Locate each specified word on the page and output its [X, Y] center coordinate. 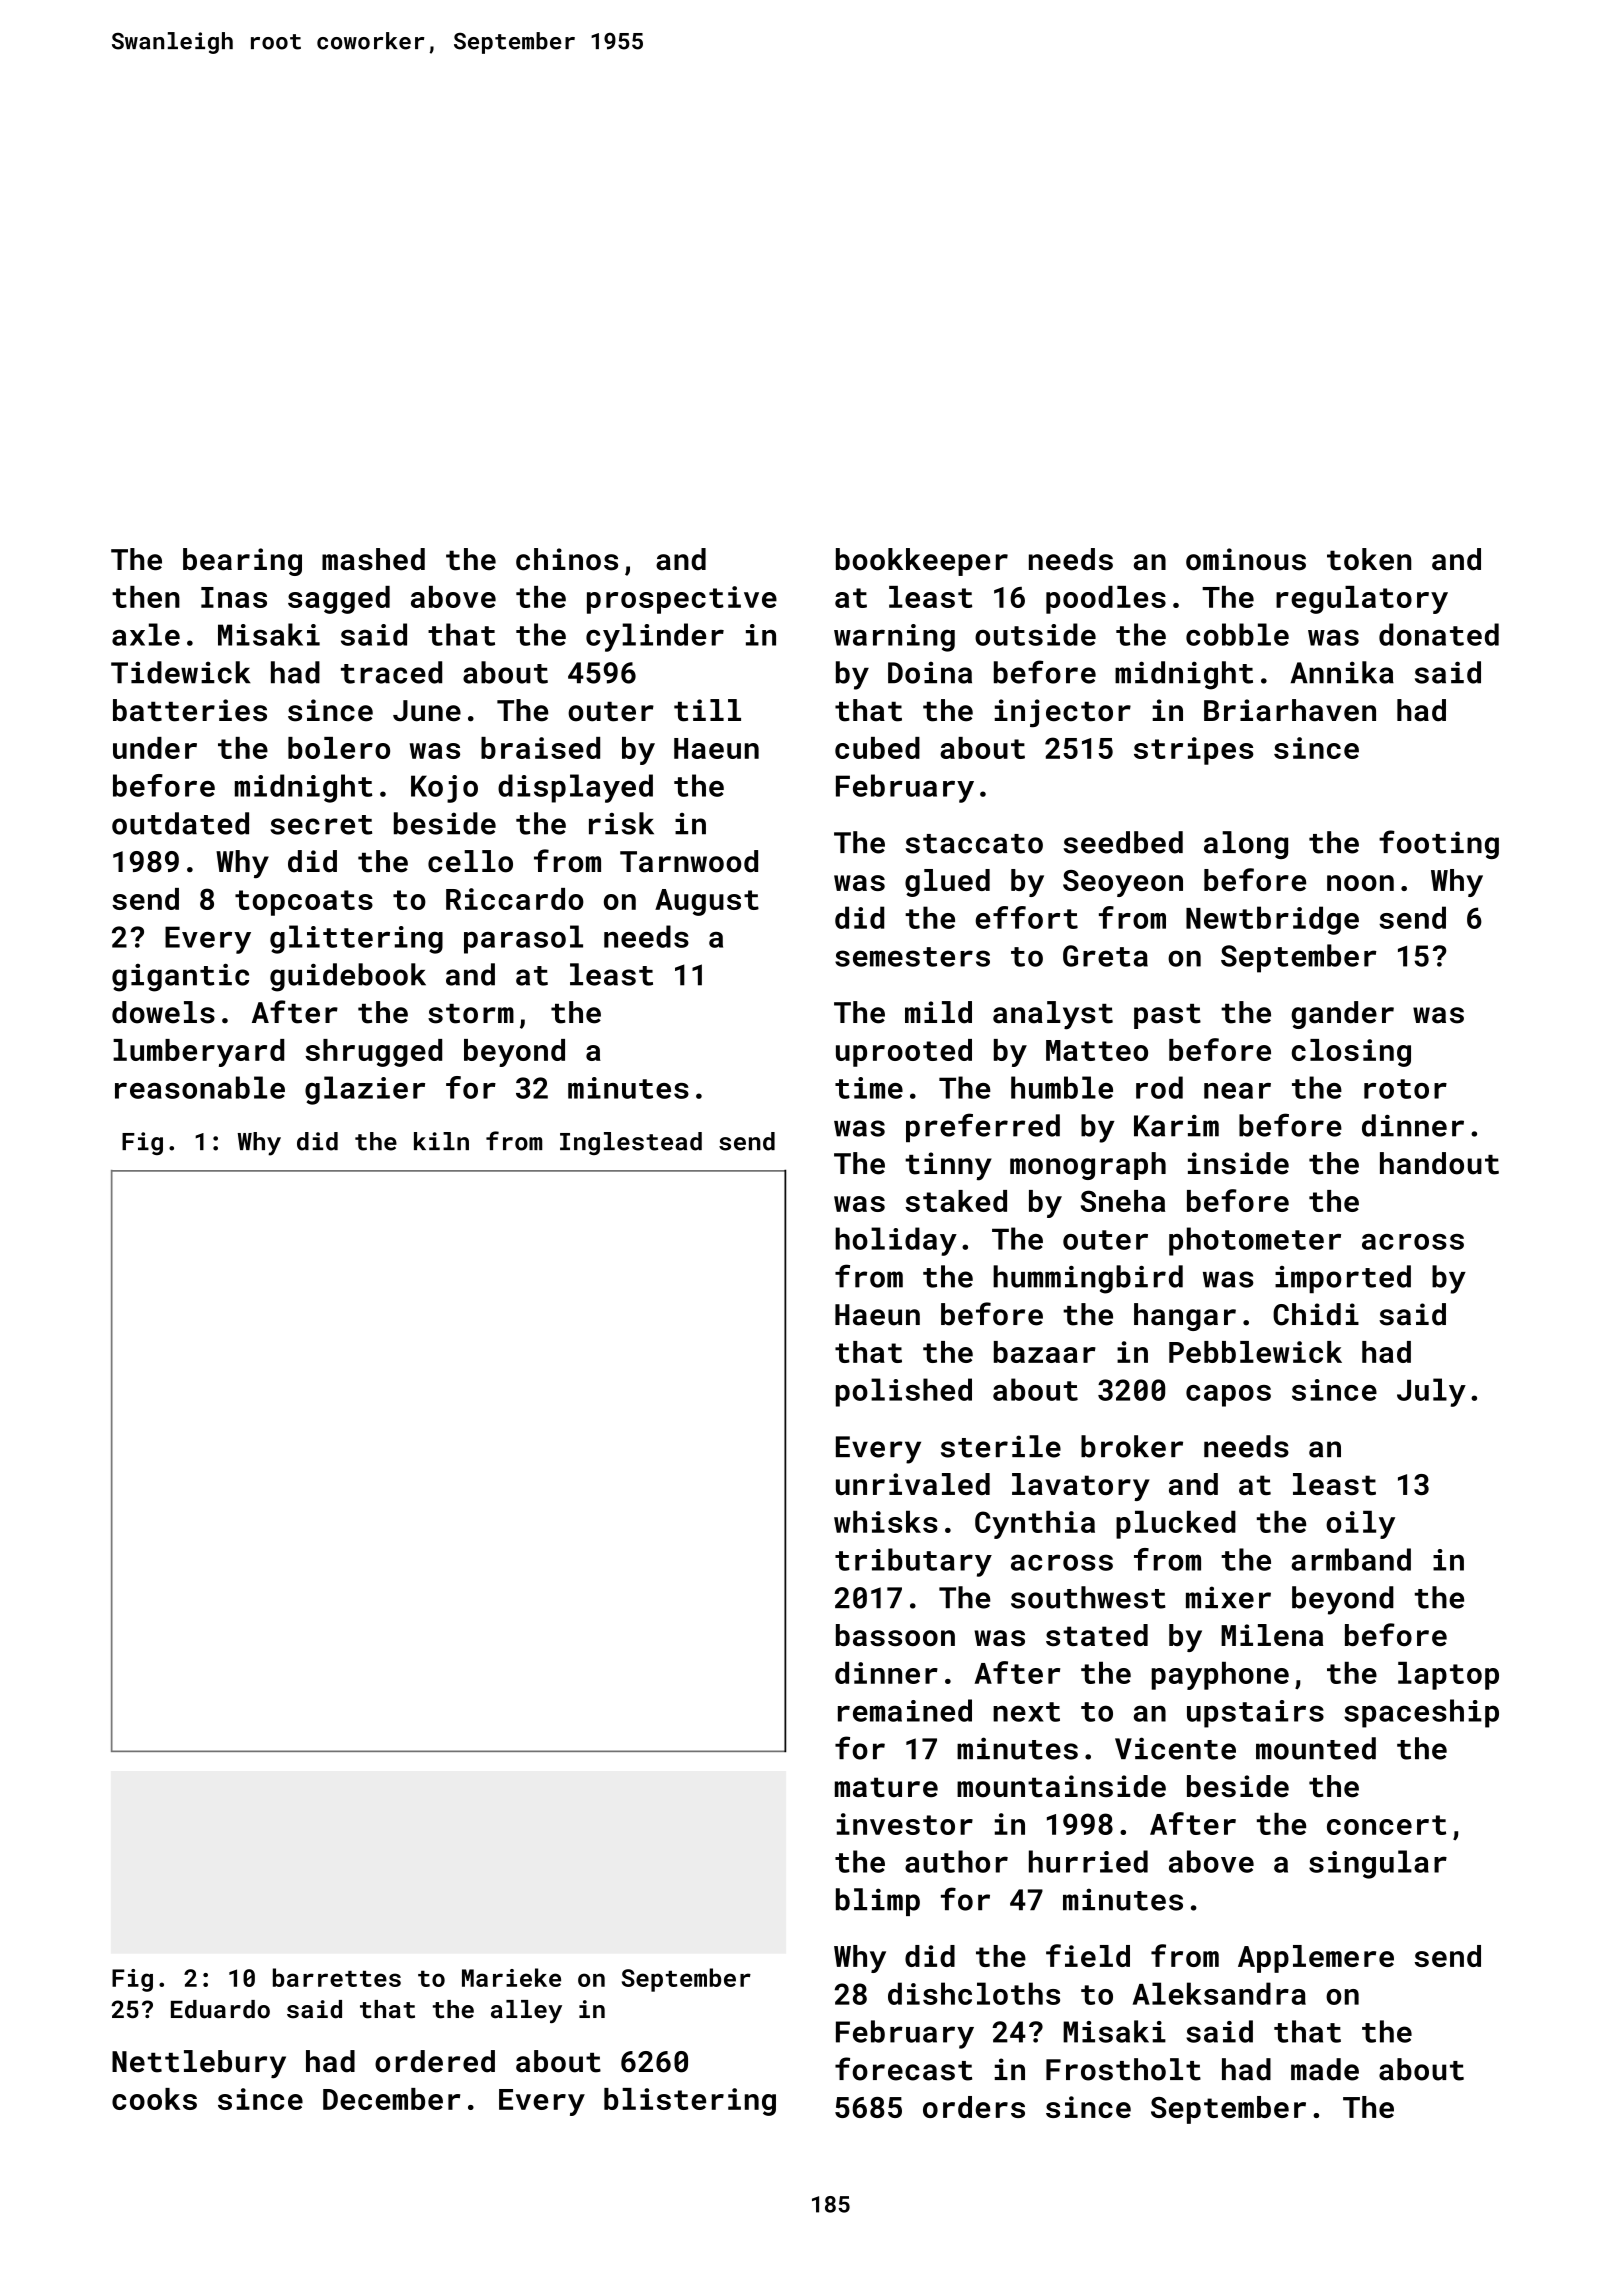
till [707, 710]
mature [886, 1787]
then [146, 597]
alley [526, 2011]
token [1369, 559]
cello [470, 861]
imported [1343, 1279]
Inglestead [631, 1143]
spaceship [1421, 1713]
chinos [567, 559]
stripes [1194, 751]
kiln [441, 1141]
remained [905, 1710]
